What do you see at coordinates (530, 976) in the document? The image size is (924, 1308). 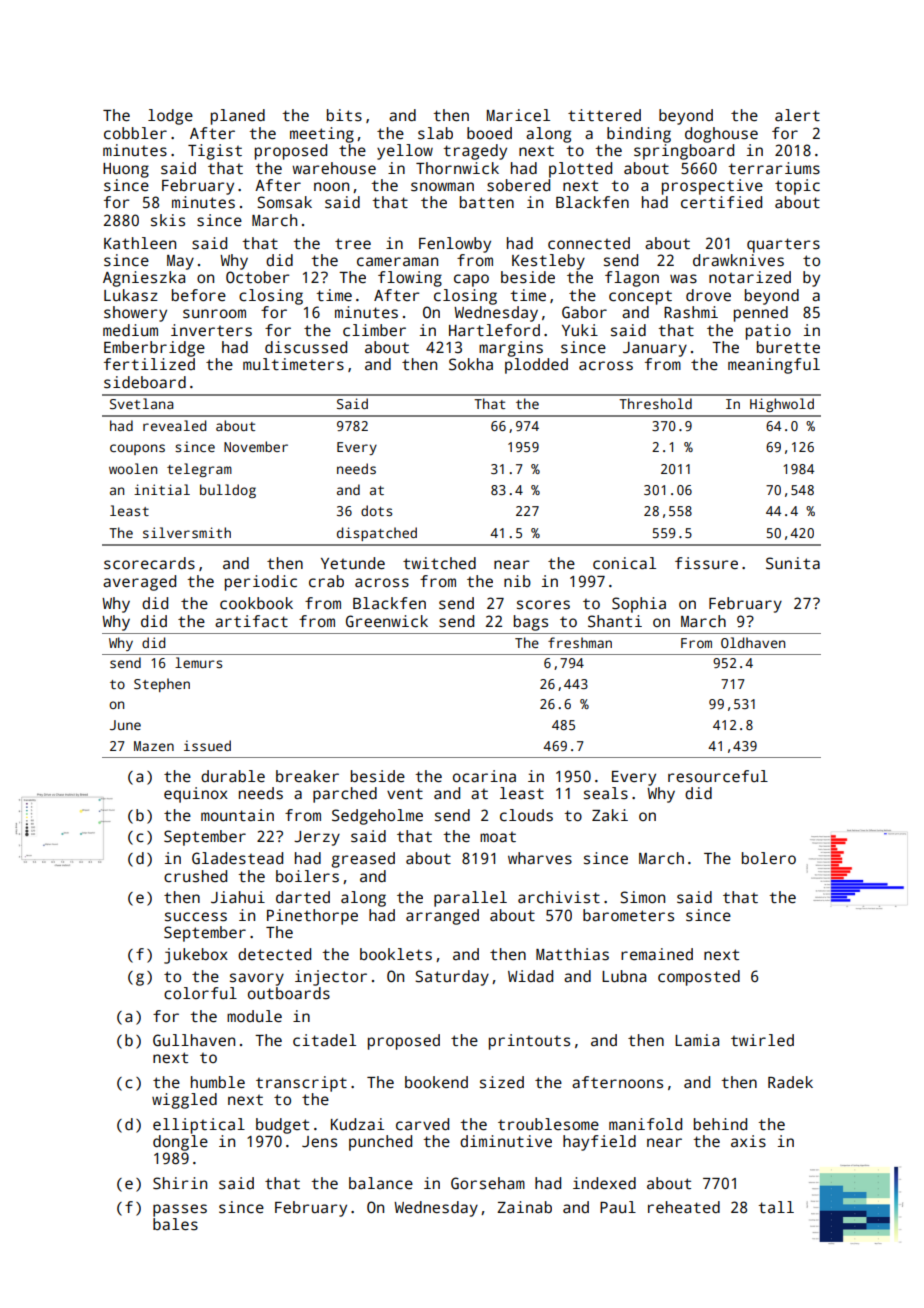 I see `Widad` at bounding box center [530, 976].
